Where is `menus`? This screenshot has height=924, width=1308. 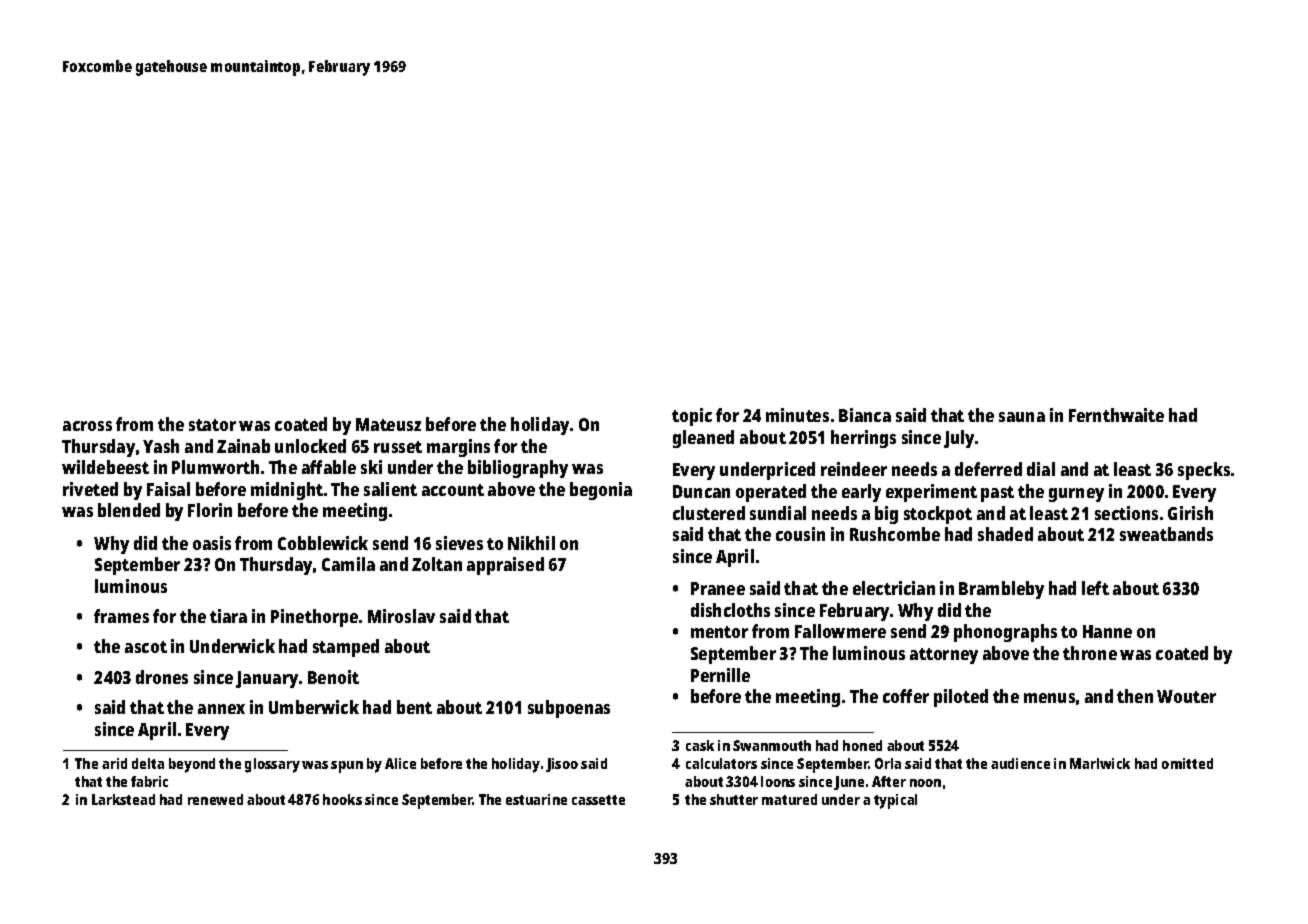
menus is located at coordinates (1049, 698).
